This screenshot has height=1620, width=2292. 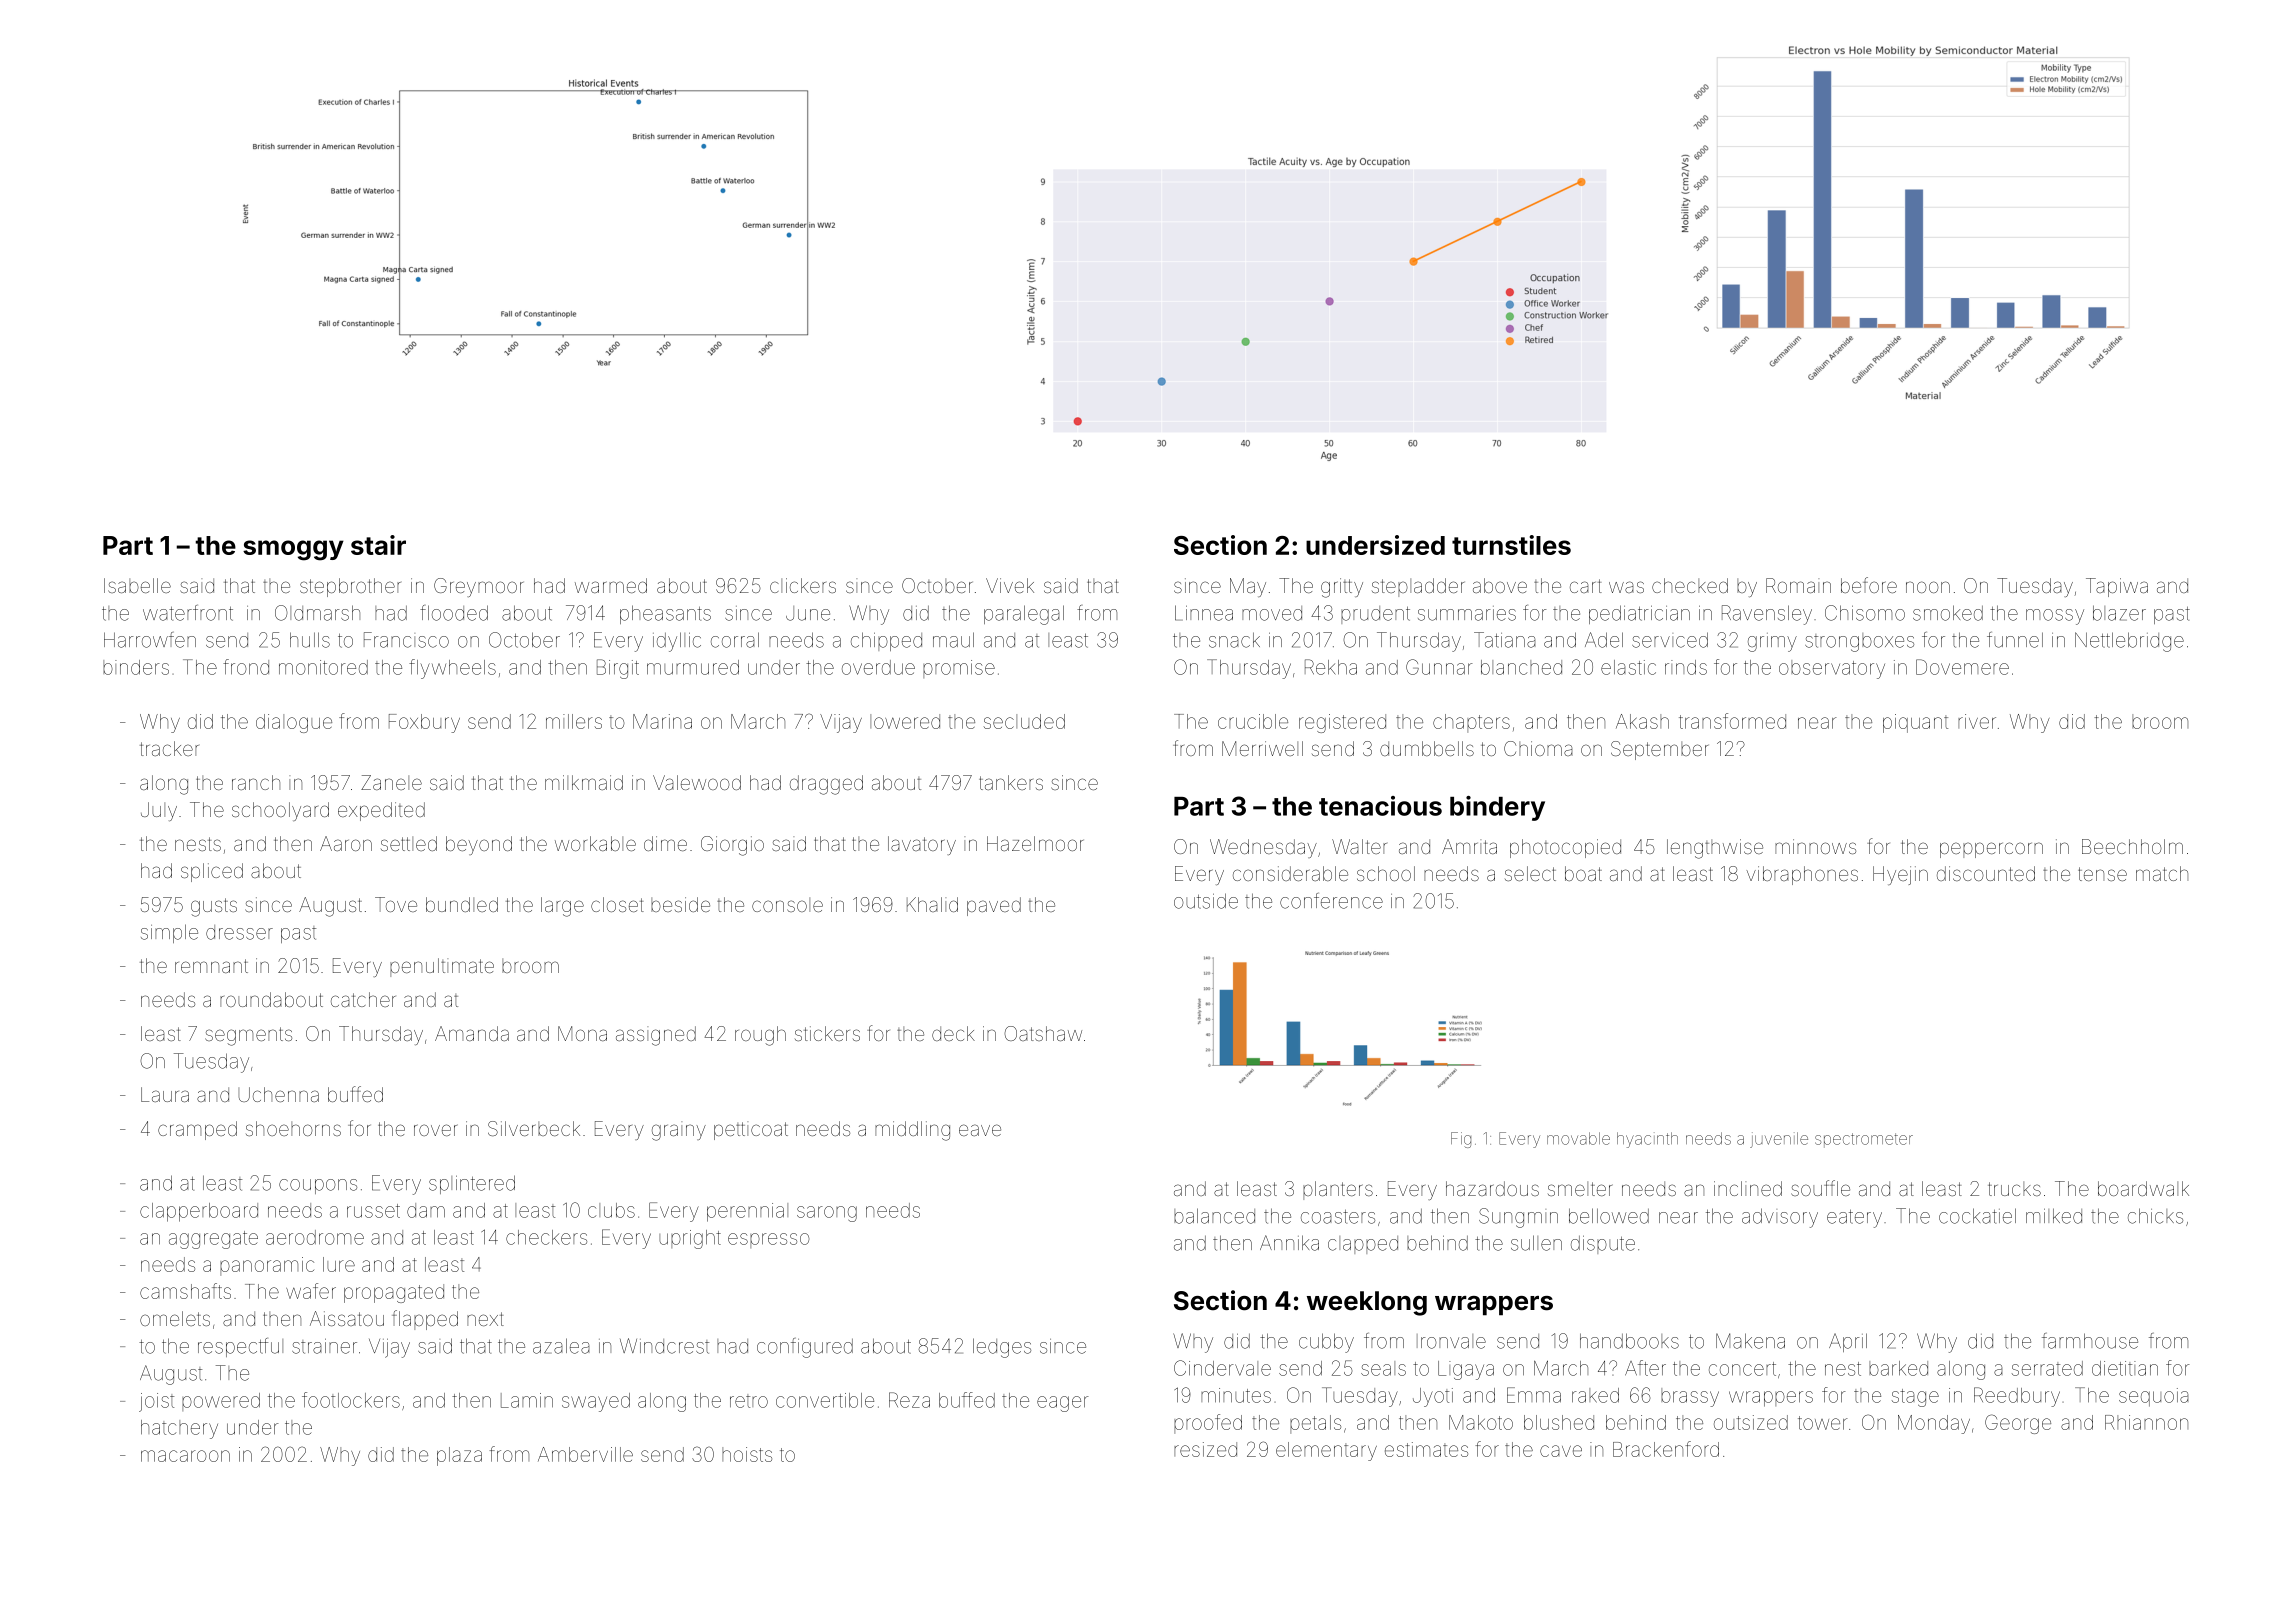 I want to click on segments, so click(x=248, y=1036).
